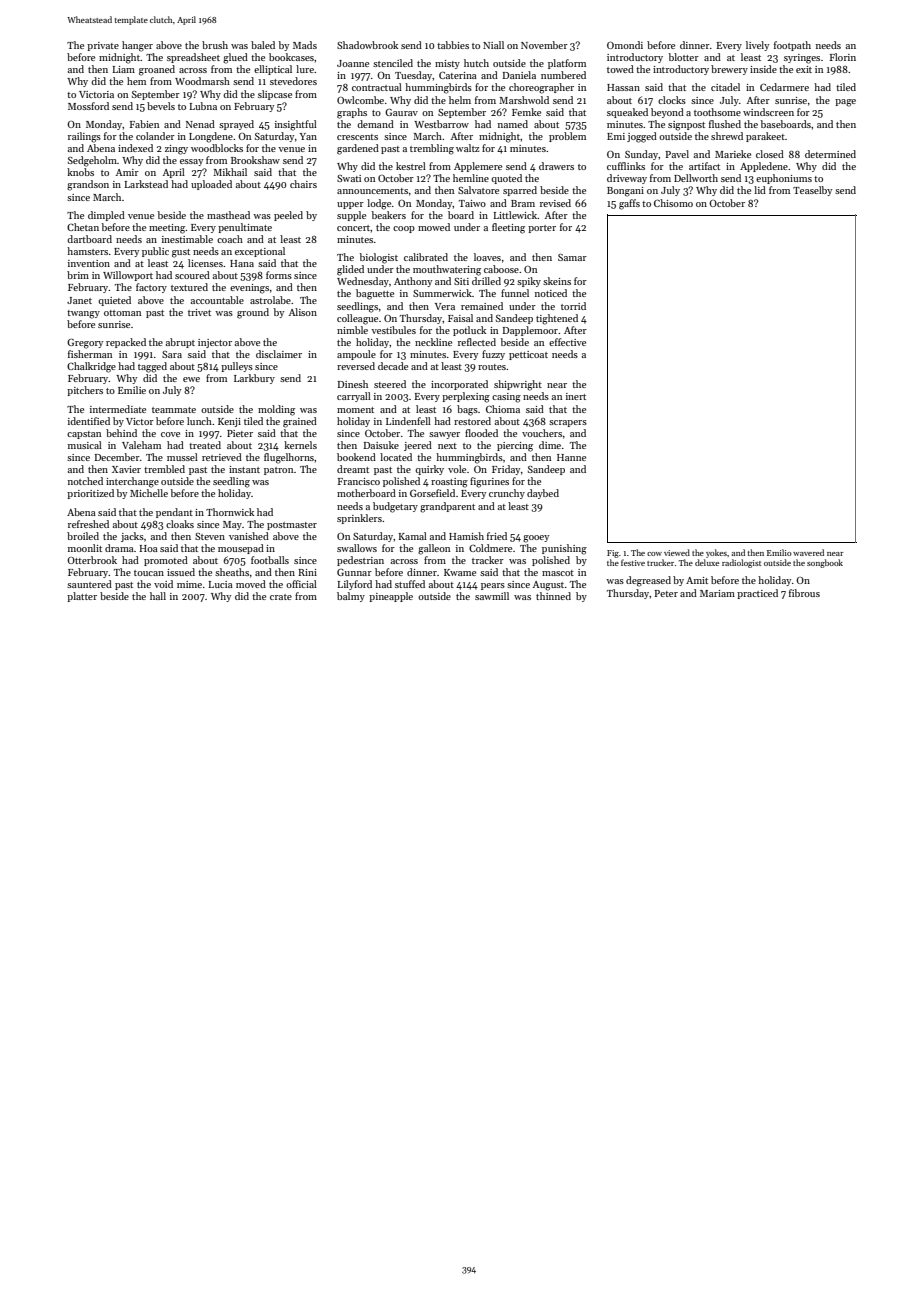 The height and width of the screenshot is (1308, 924). I want to click on Niall, so click(493, 45).
